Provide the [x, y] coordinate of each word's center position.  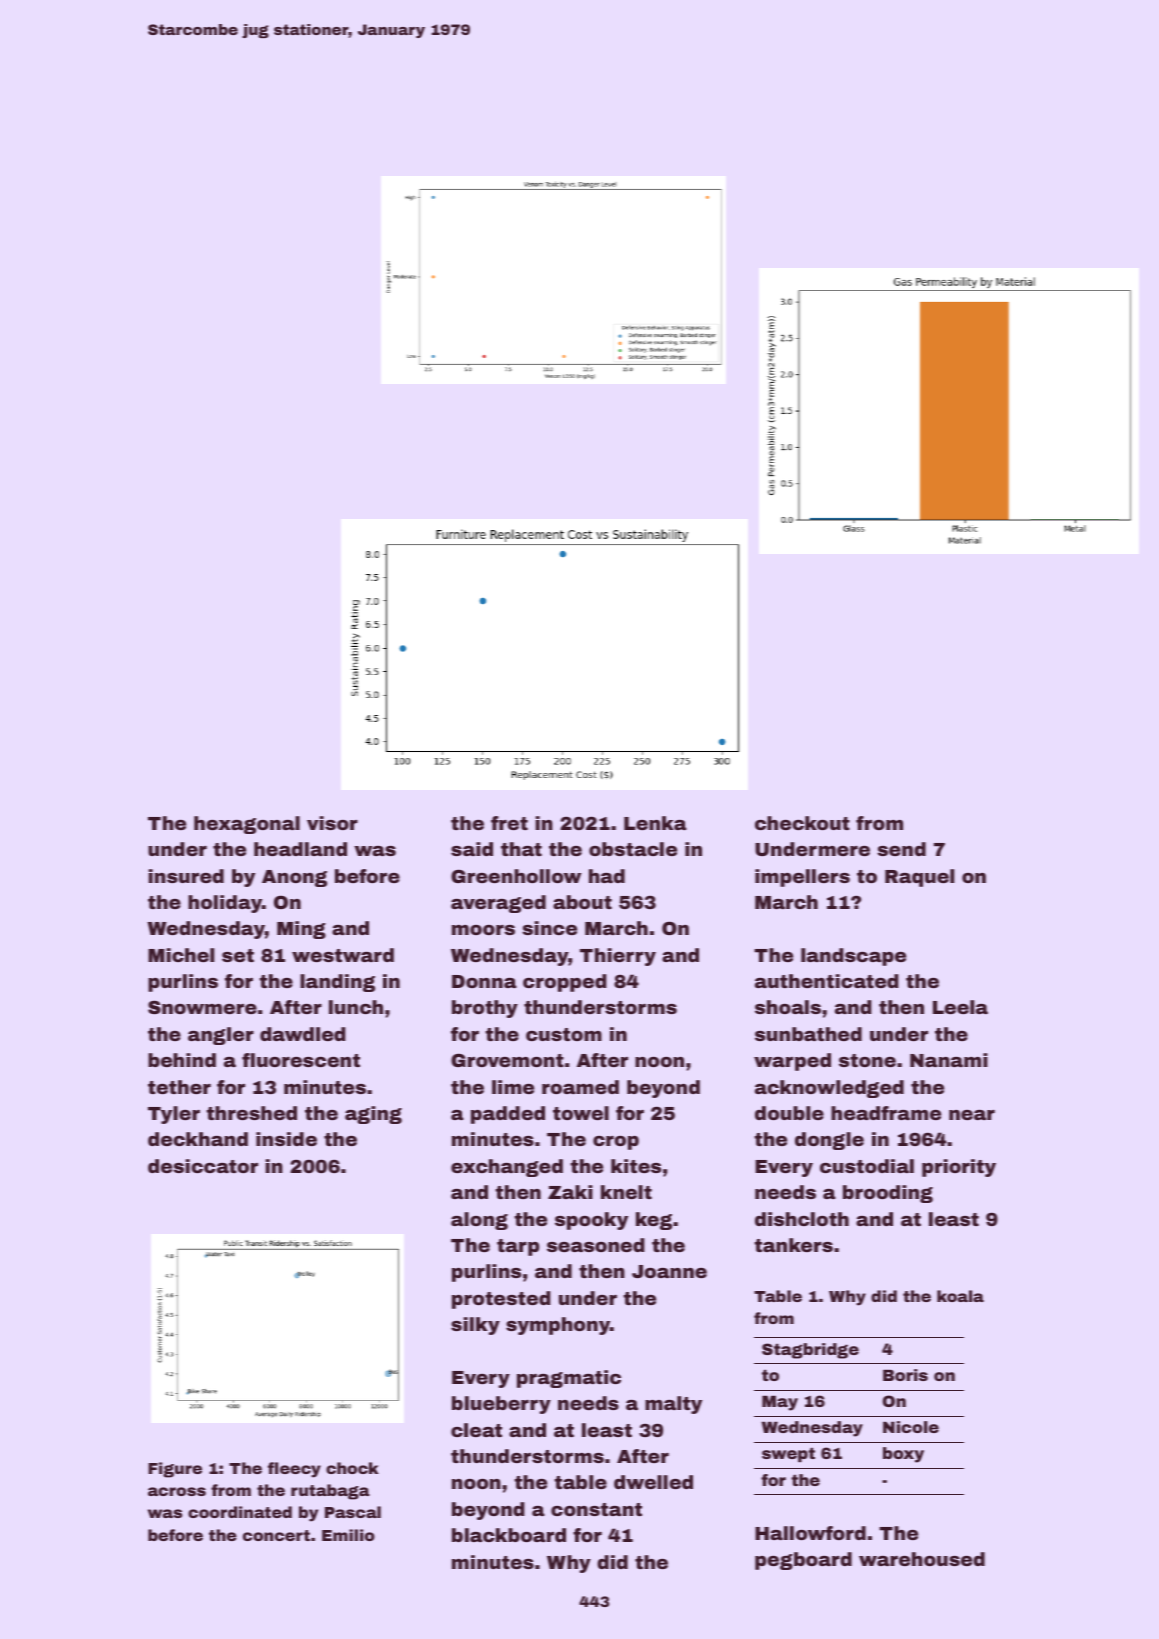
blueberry [501, 1405]
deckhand [198, 1139]
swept [788, 1455]
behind [182, 1060]
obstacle [633, 849]
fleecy [294, 1470]
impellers [802, 878]
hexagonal [247, 825]
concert [276, 1535]
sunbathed [808, 1034]
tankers [794, 1245]
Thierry [618, 957]
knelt [626, 1192]
